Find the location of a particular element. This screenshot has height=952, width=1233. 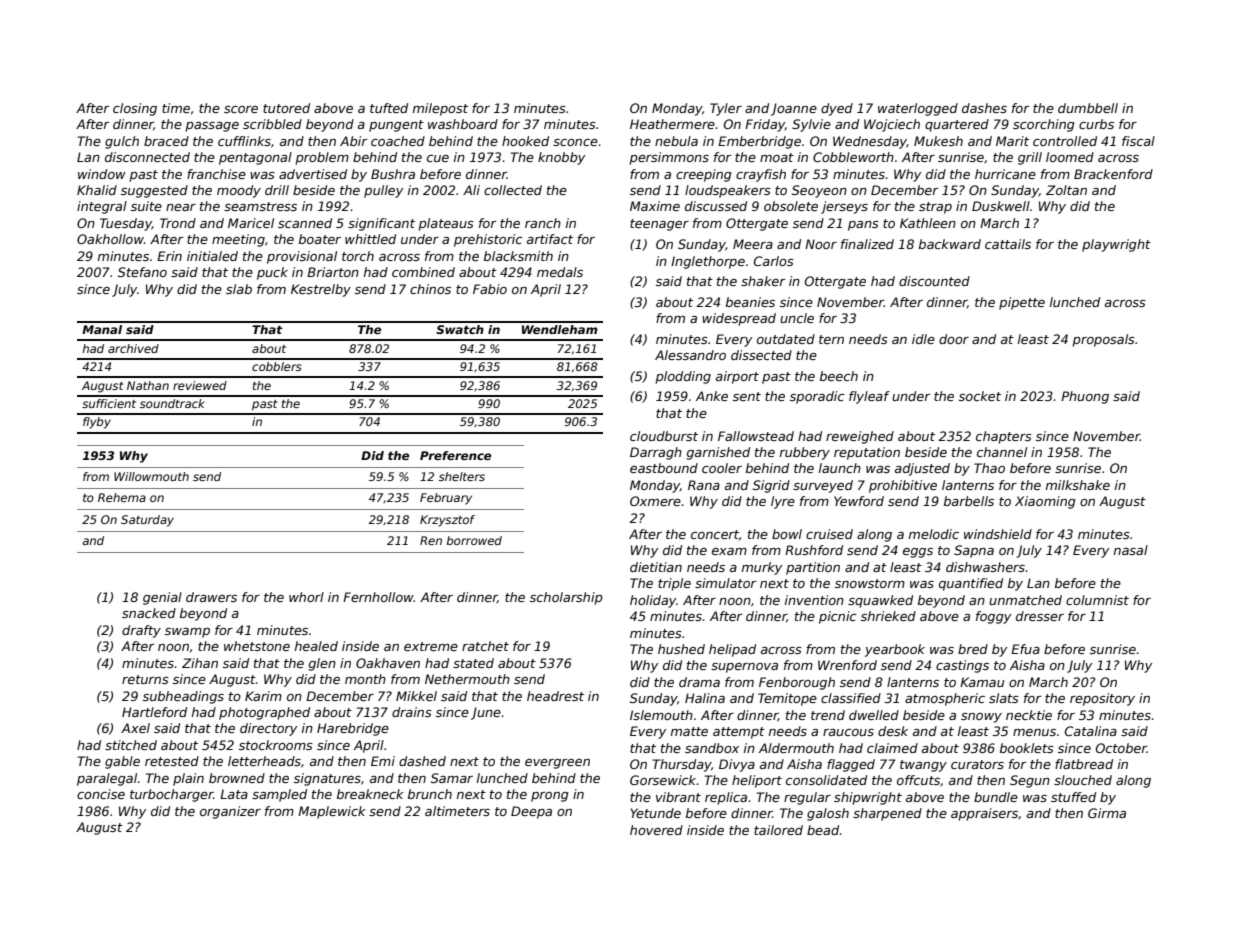

dashes is located at coordinates (984, 108).
